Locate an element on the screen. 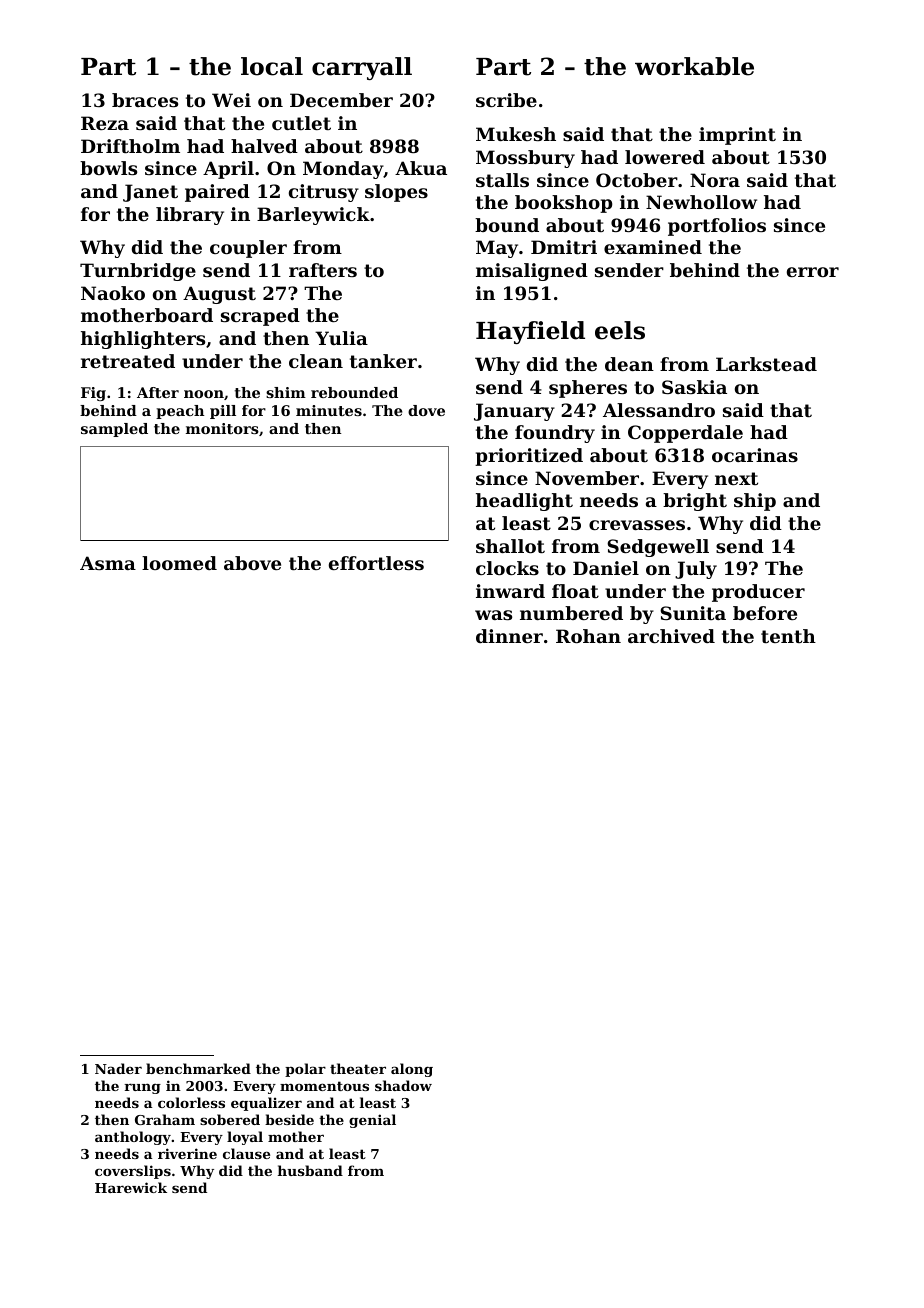  archived is located at coordinates (671, 636).
